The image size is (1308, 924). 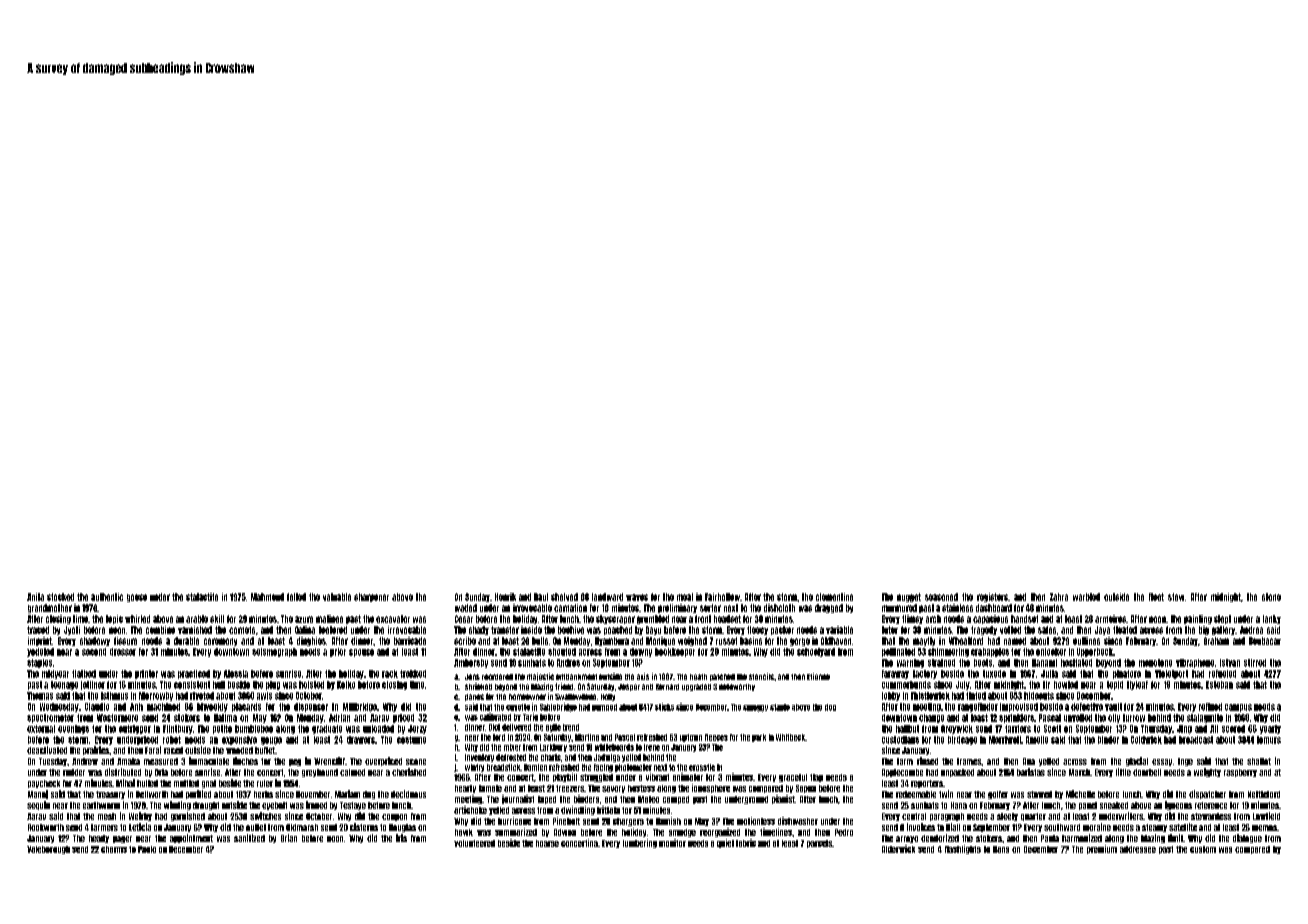 I want to click on shallot, so click(x=1259, y=761).
